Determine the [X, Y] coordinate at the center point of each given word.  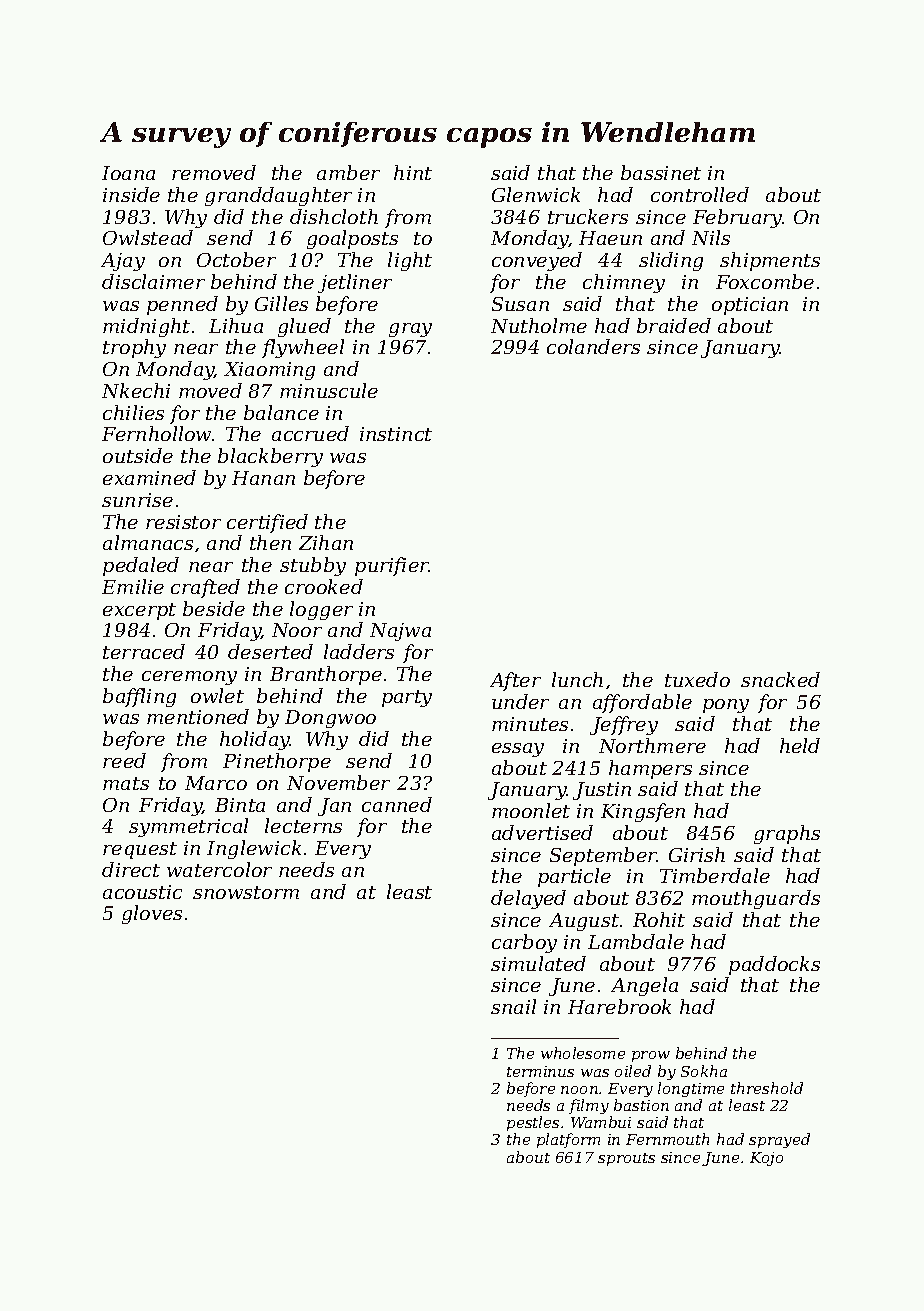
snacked [780, 679]
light [410, 261]
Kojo [766, 1159]
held [800, 745]
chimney [624, 283]
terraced [144, 651]
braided [674, 325]
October [236, 259]
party [407, 698]
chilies [133, 412]
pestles [533, 1123]
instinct [396, 434]
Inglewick [254, 849]
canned [397, 804]
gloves [152, 914]
